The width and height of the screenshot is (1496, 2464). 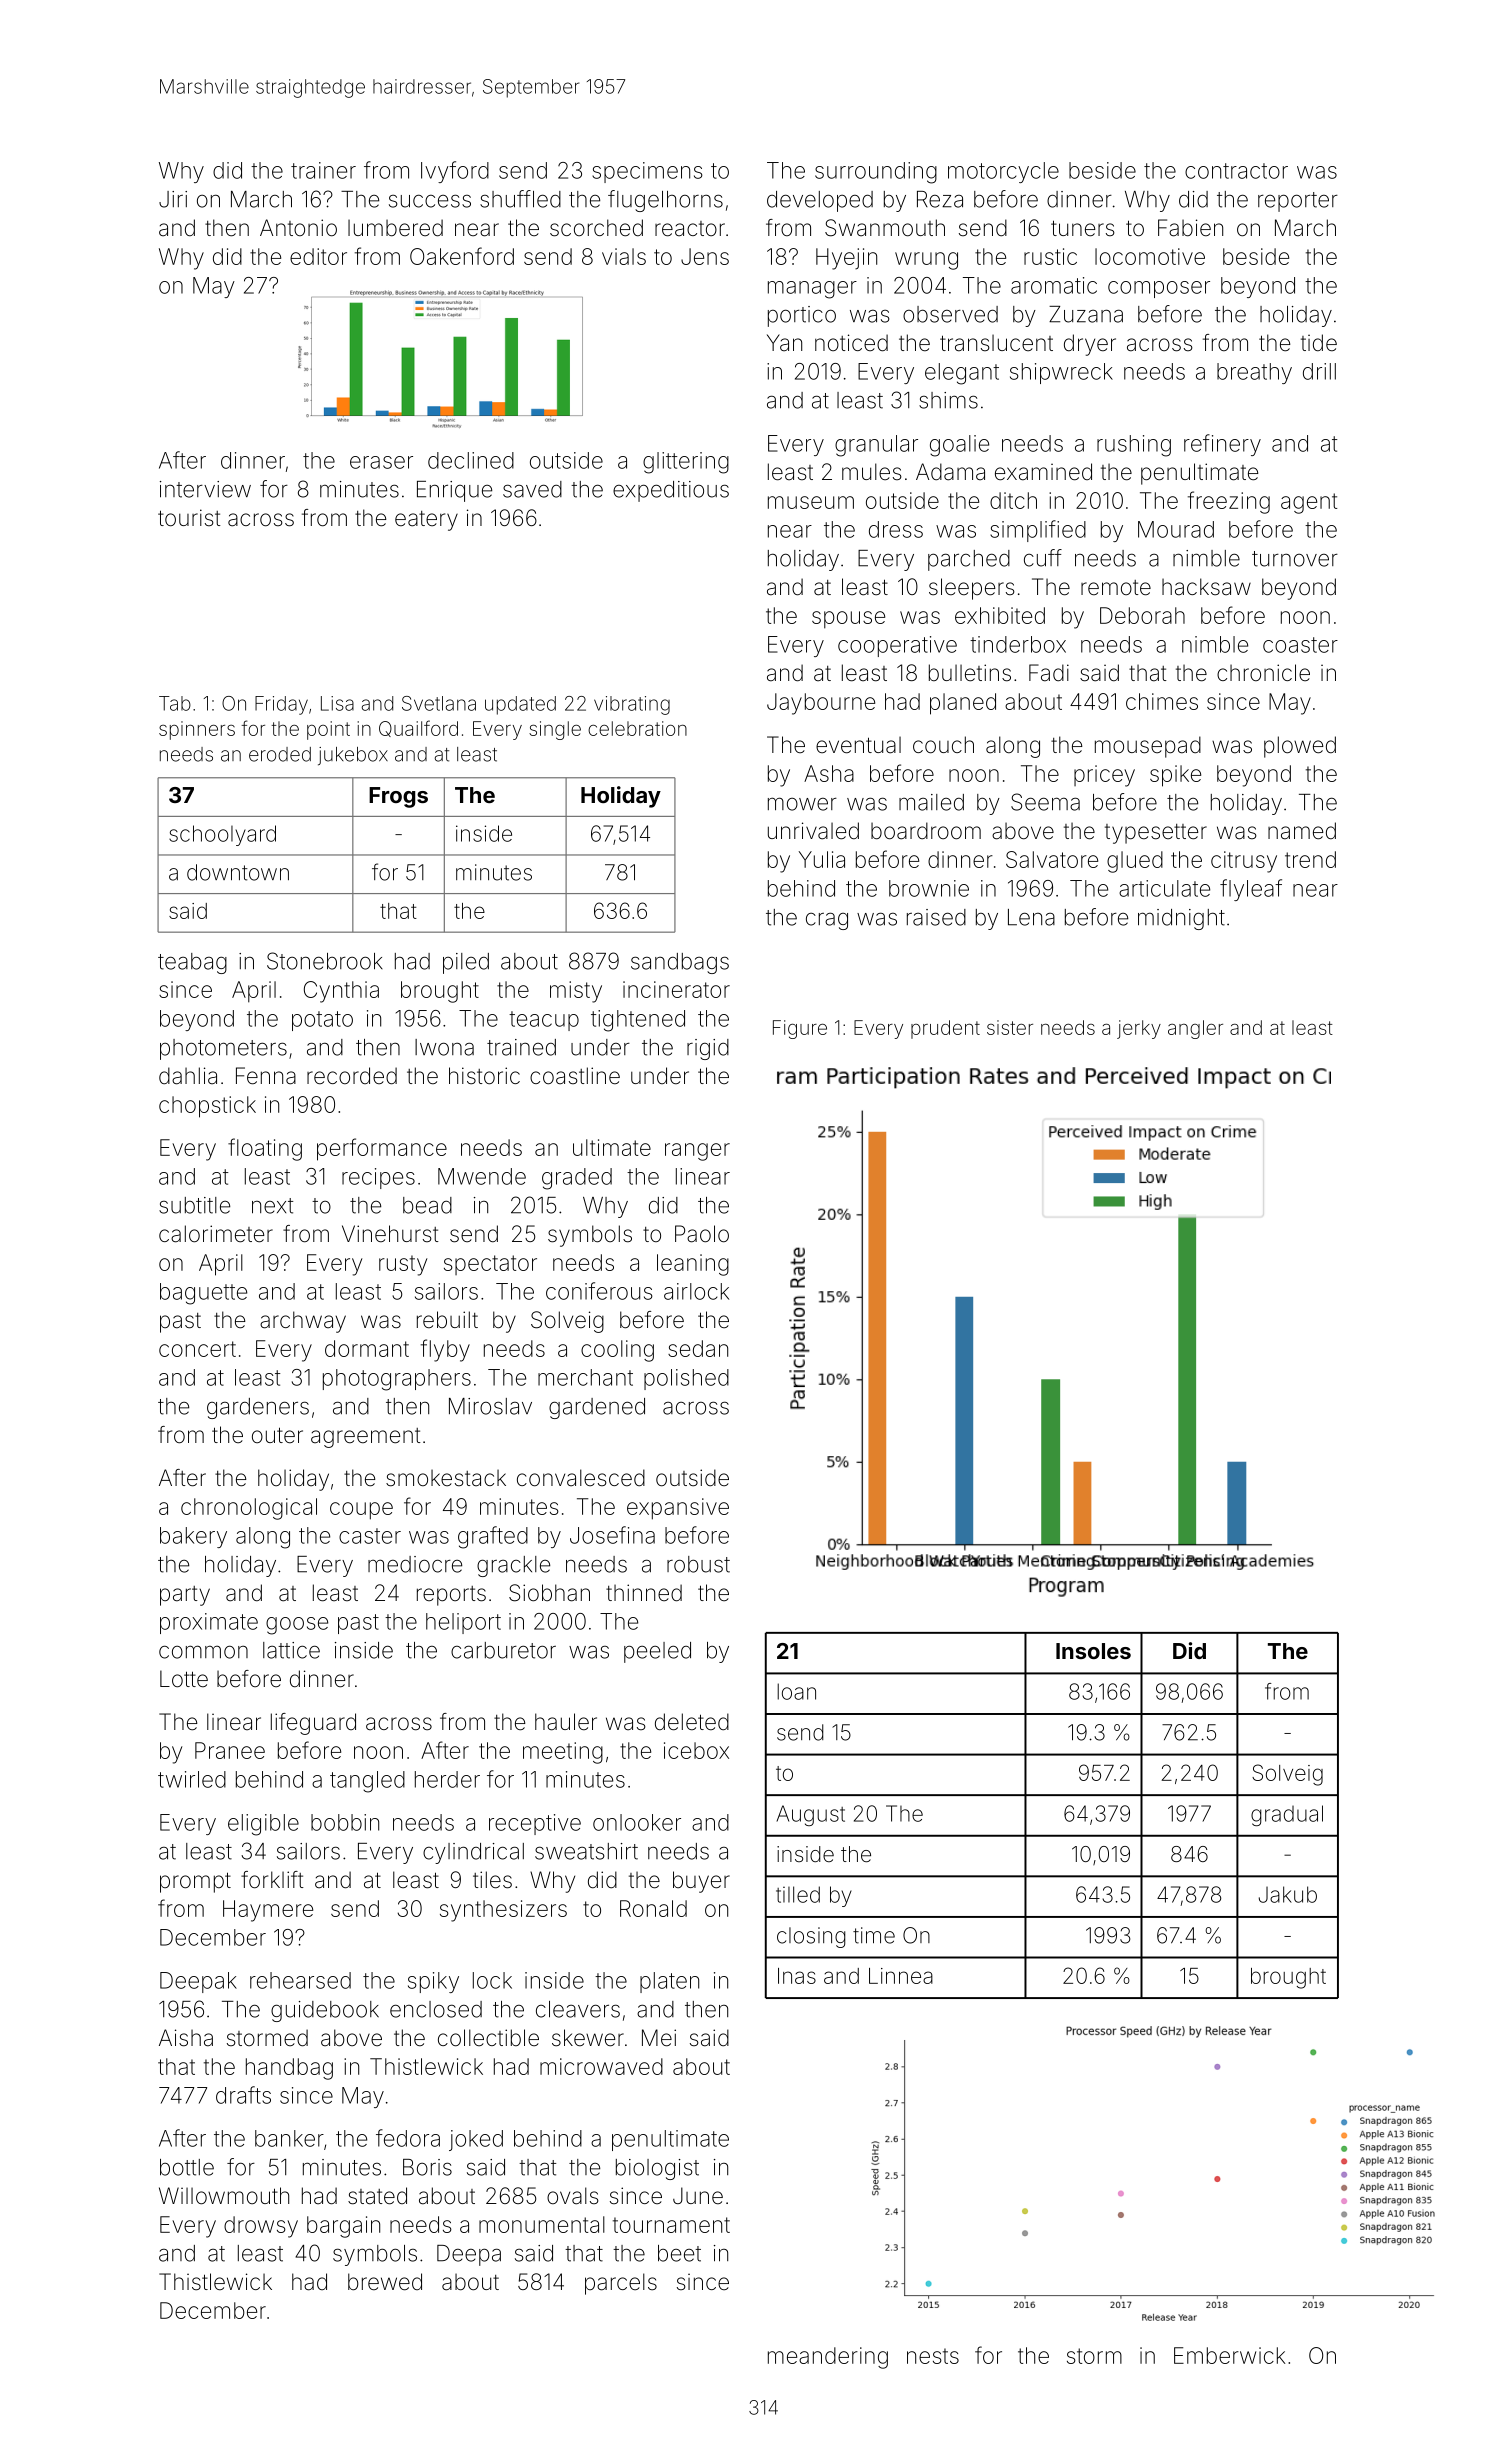 I want to click on drill, so click(x=1319, y=371).
